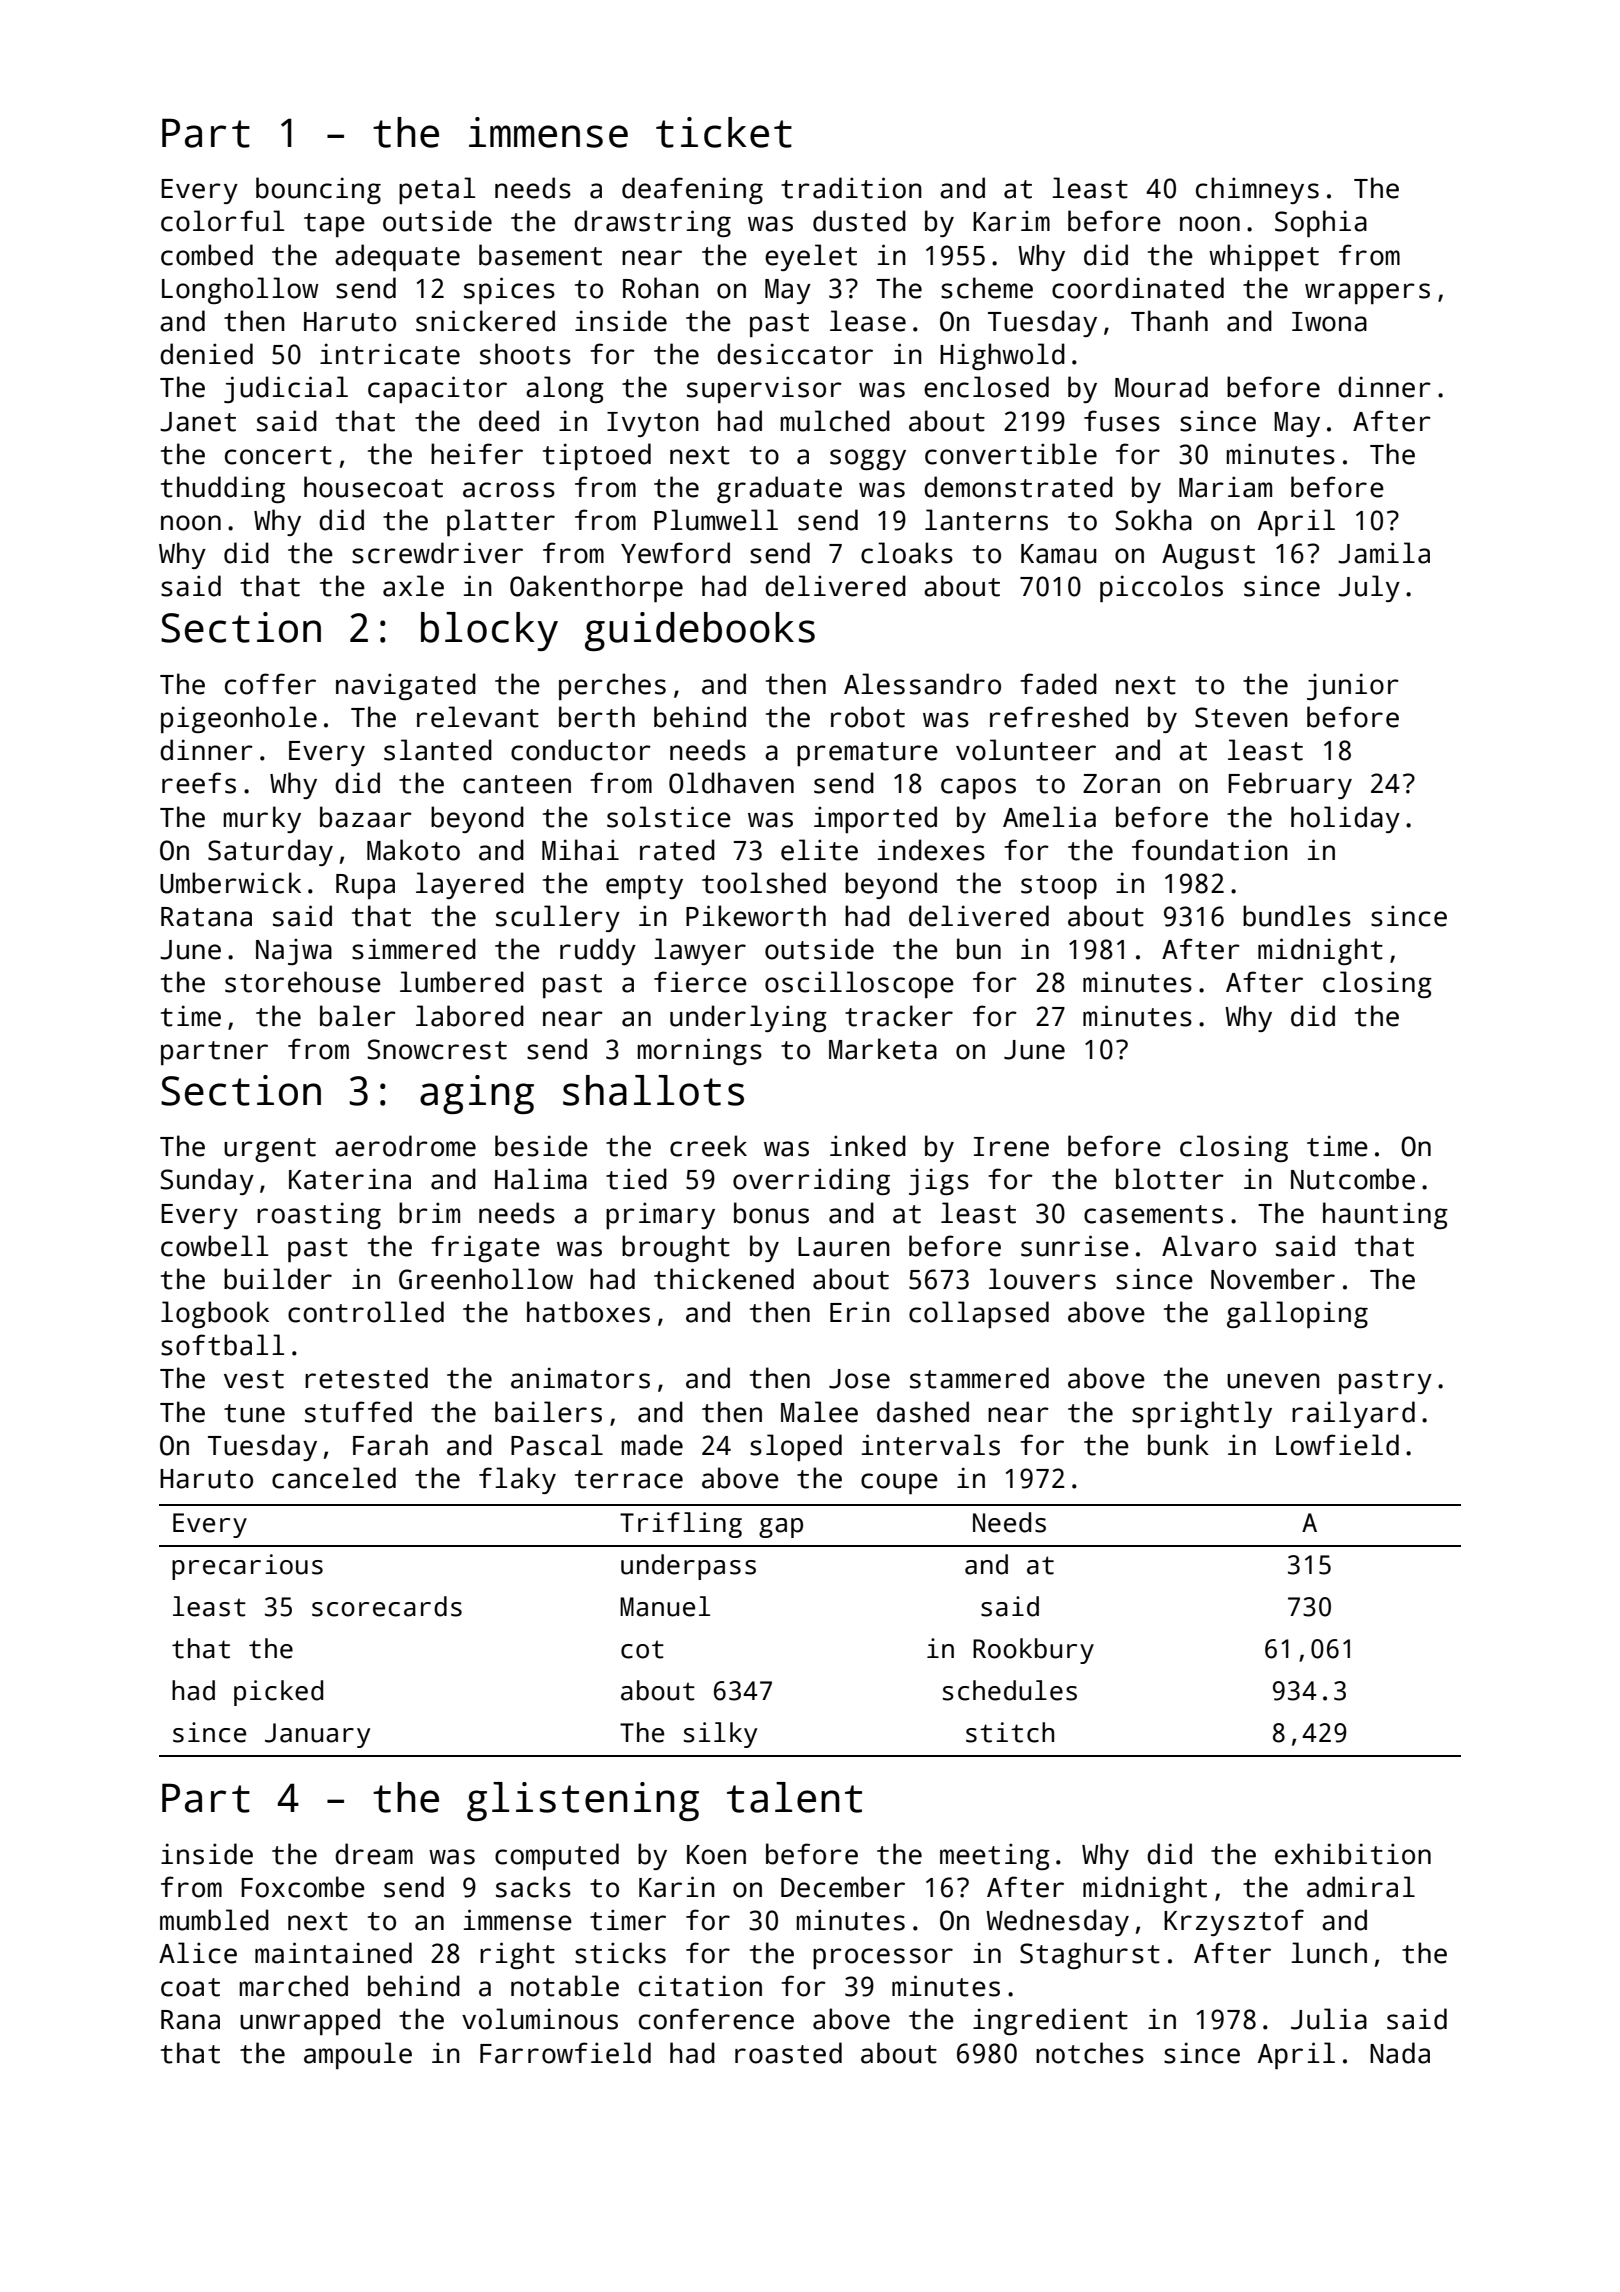  I want to click on along, so click(565, 389).
